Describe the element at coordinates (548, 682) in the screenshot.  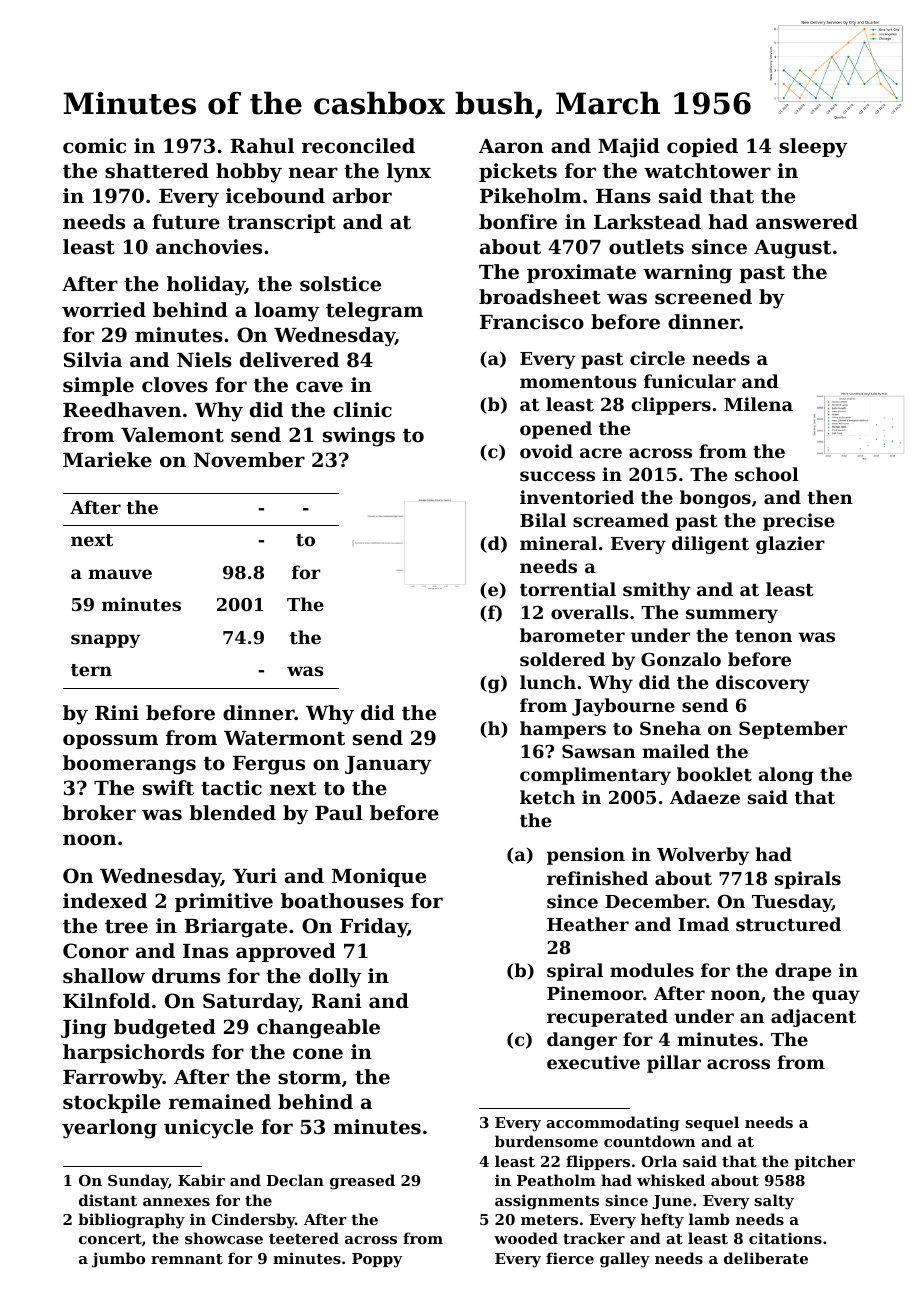
I see `lunch` at that location.
